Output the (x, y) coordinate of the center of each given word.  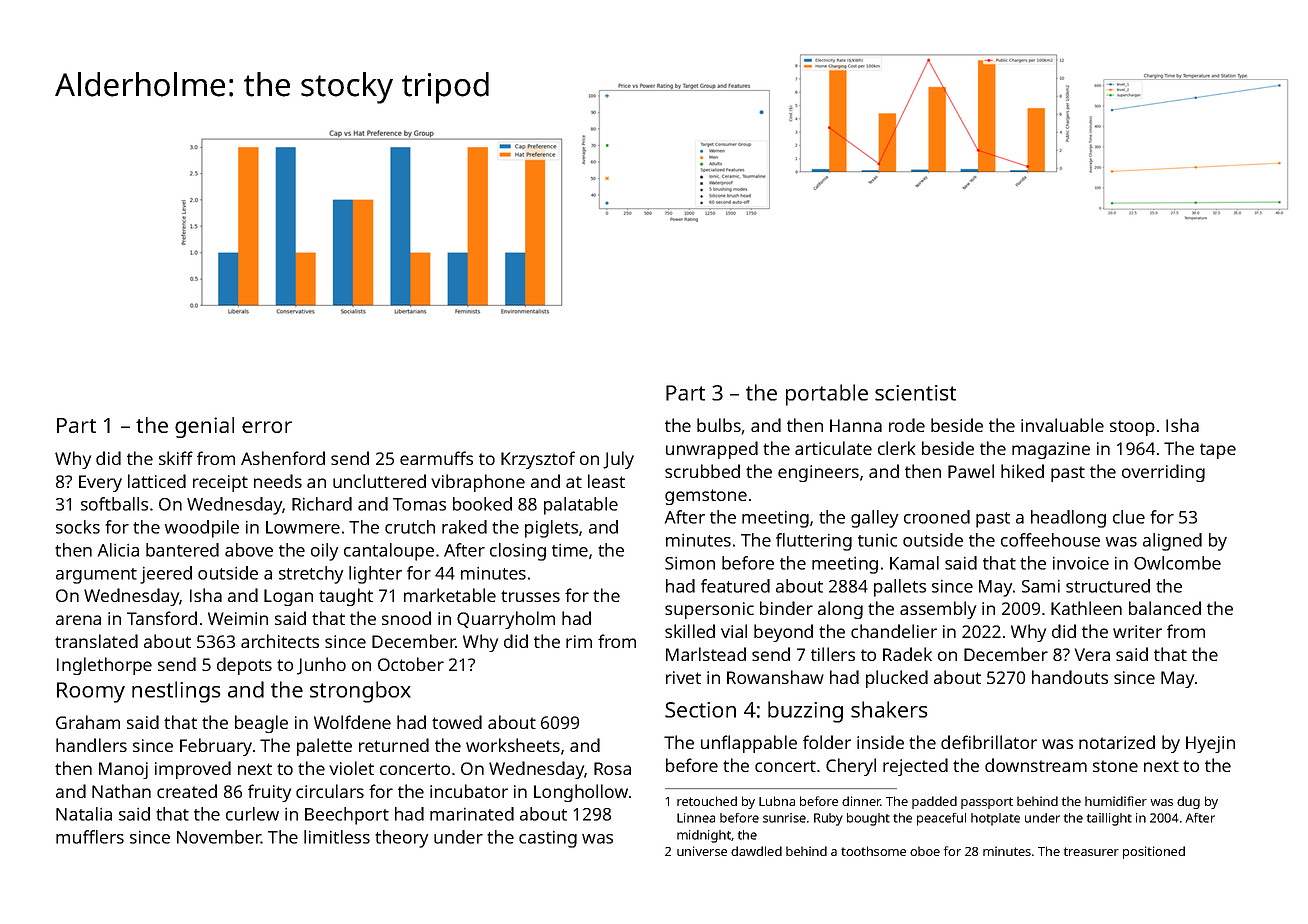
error (267, 427)
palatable (581, 506)
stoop (1132, 428)
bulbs (719, 425)
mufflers (90, 837)
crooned (937, 517)
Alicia (118, 550)
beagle (261, 724)
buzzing (805, 712)
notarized (1117, 742)
